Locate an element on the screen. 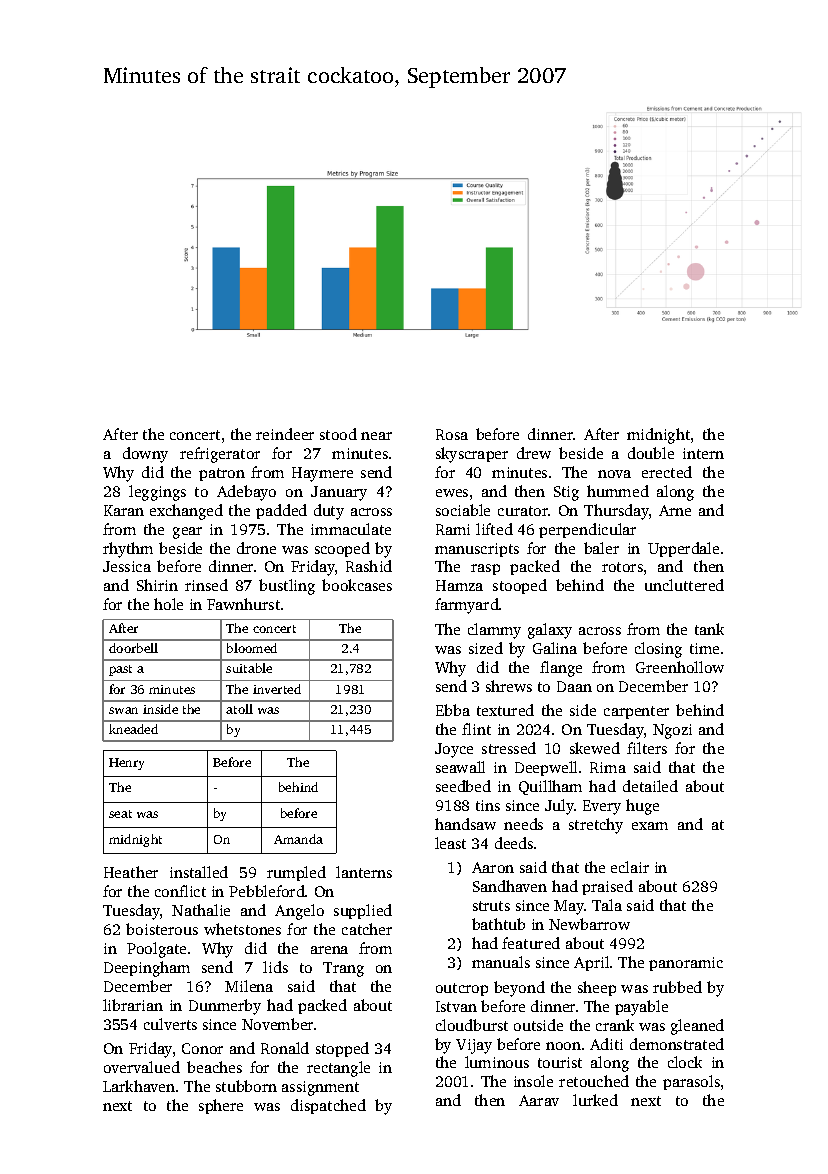  sphere is located at coordinates (221, 1106).
